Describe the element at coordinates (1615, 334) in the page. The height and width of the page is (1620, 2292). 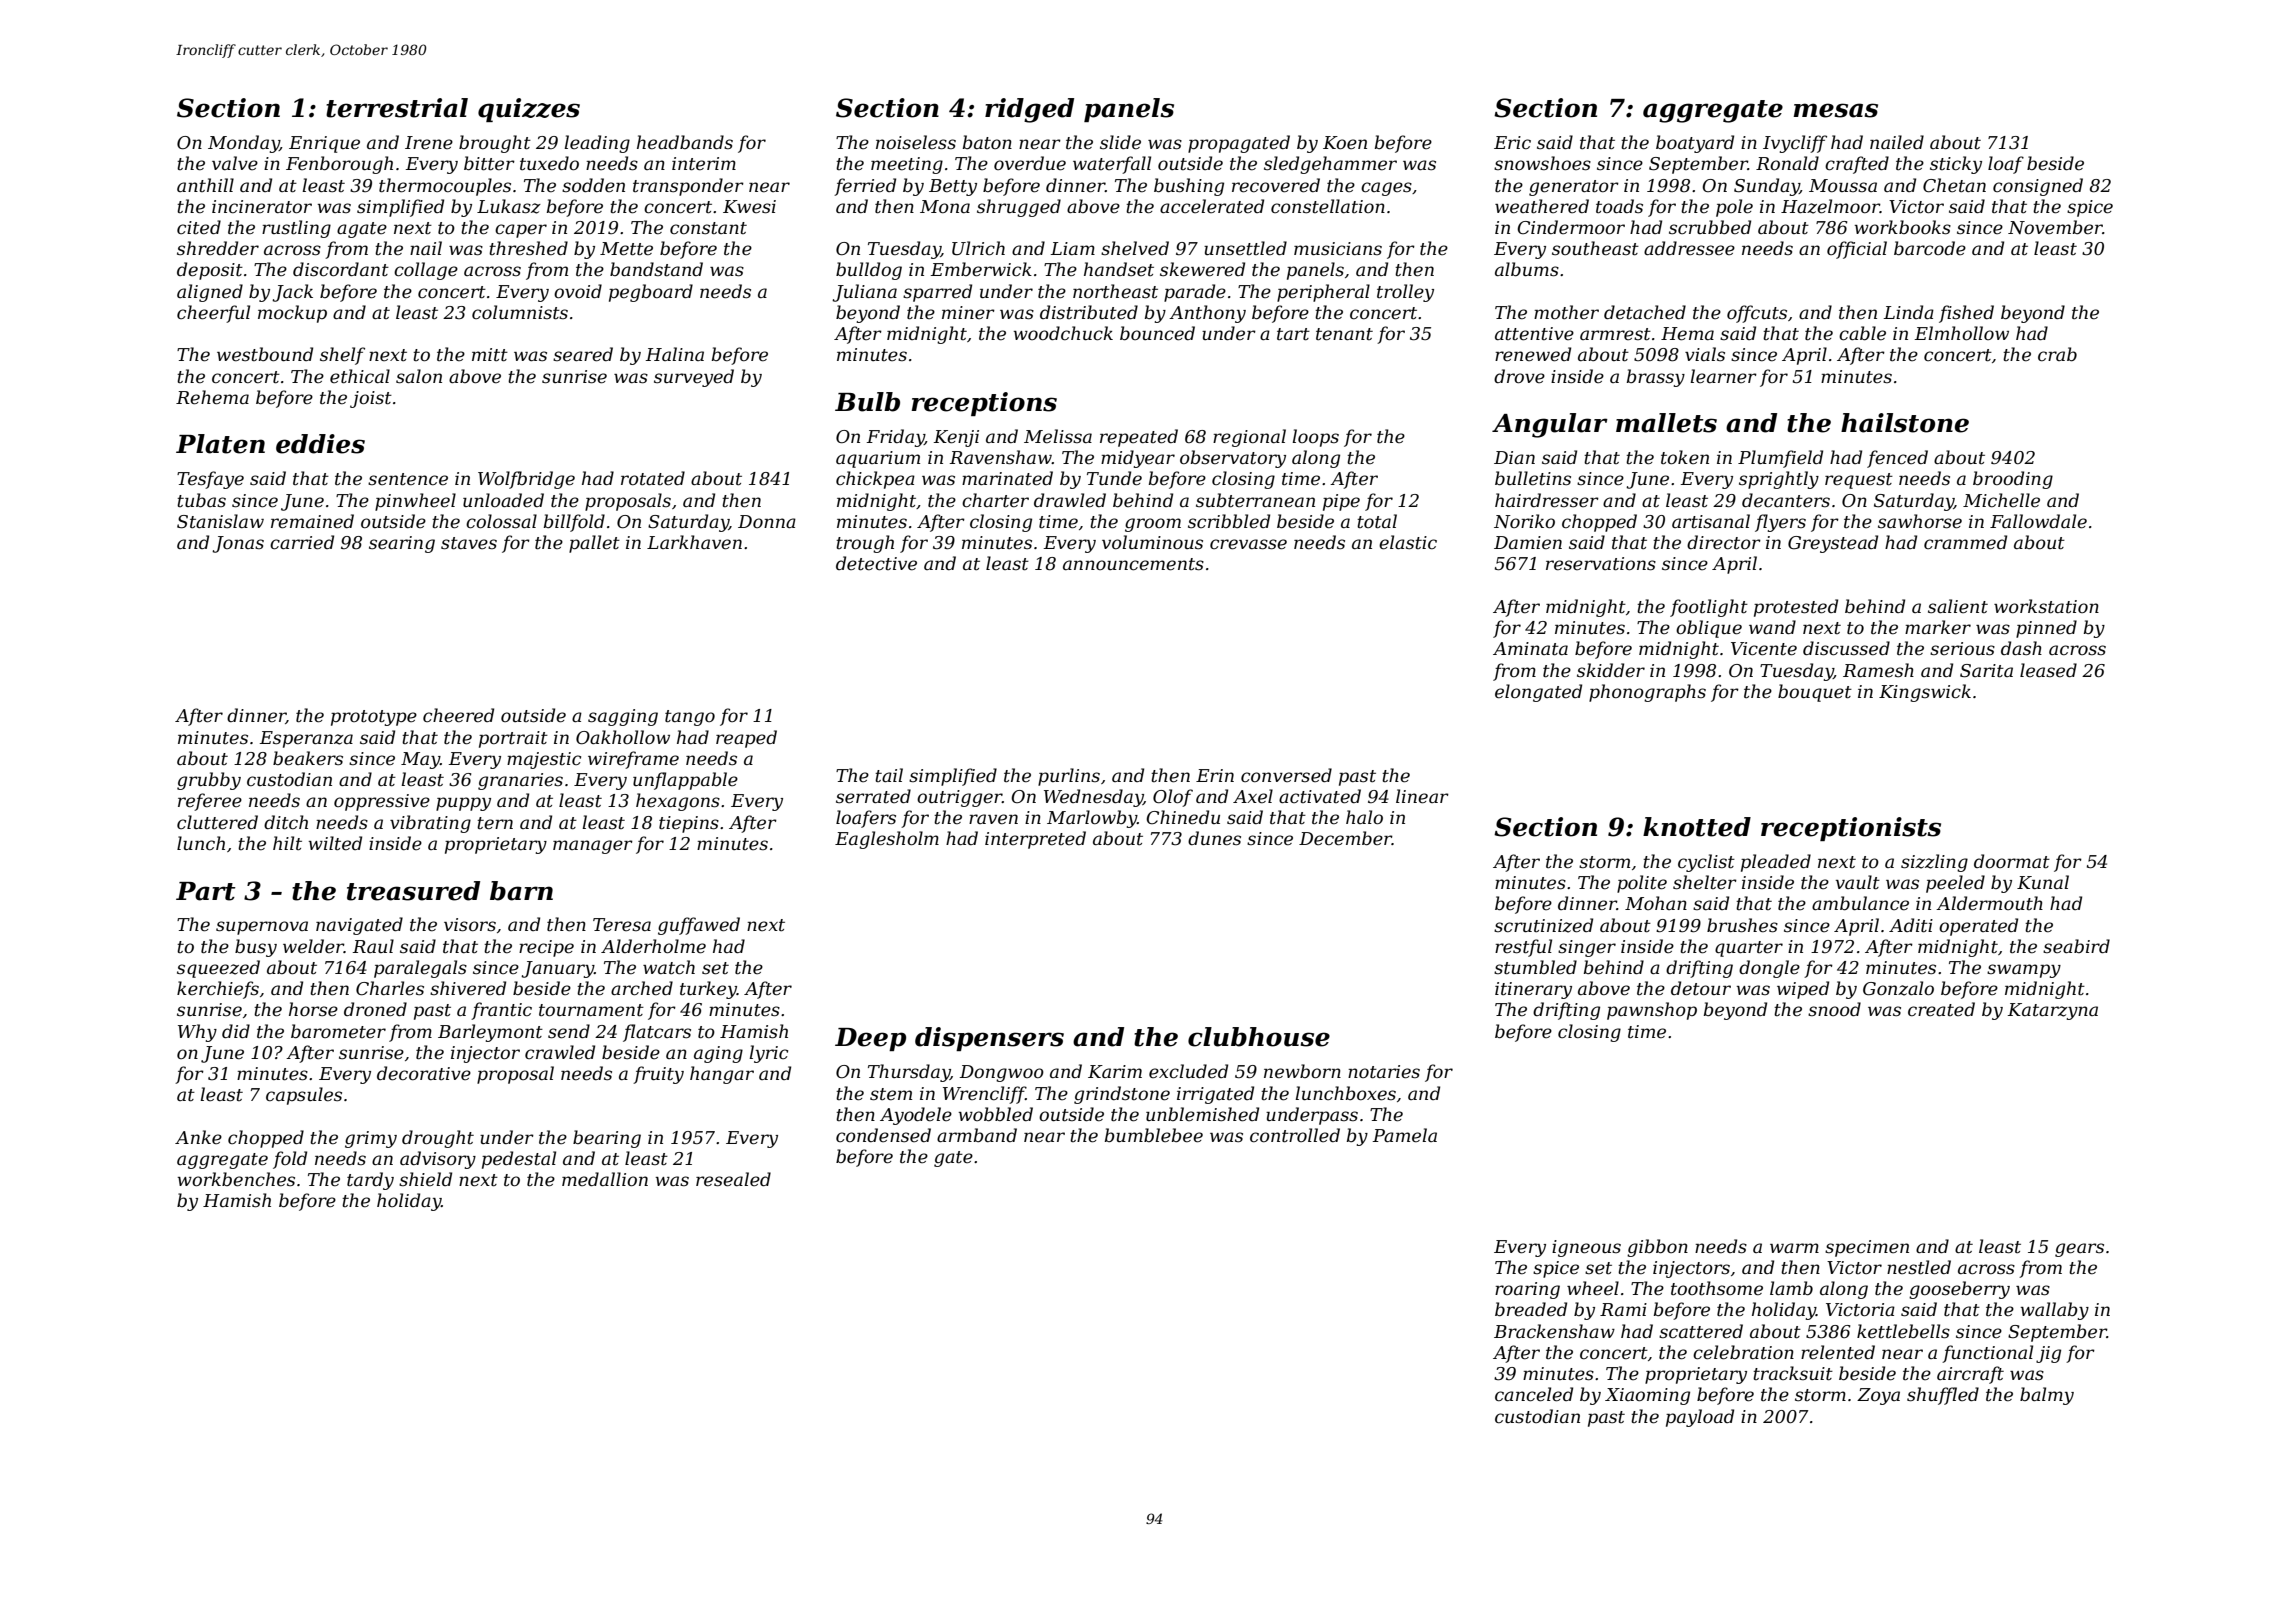
I see `armrest` at that location.
